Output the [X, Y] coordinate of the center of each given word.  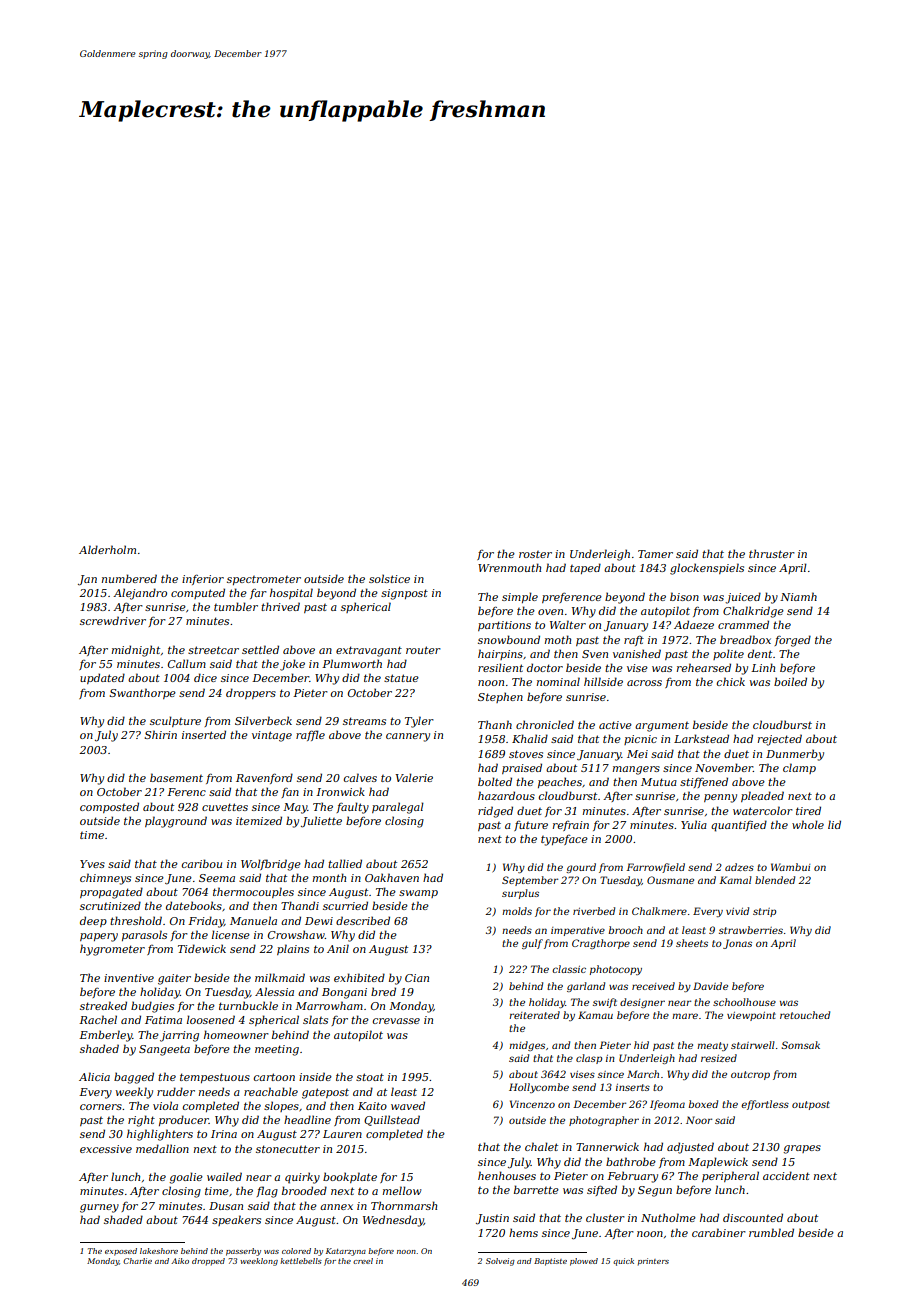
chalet [541, 1146]
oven [550, 612]
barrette [536, 1189]
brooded [304, 1190]
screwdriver [113, 620]
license [231, 934]
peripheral [730, 1176]
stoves [526, 754]
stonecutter [288, 1149]
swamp [418, 894]
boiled [790, 681]
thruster [772, 553]
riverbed [594, 911]
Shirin [160, 734]
